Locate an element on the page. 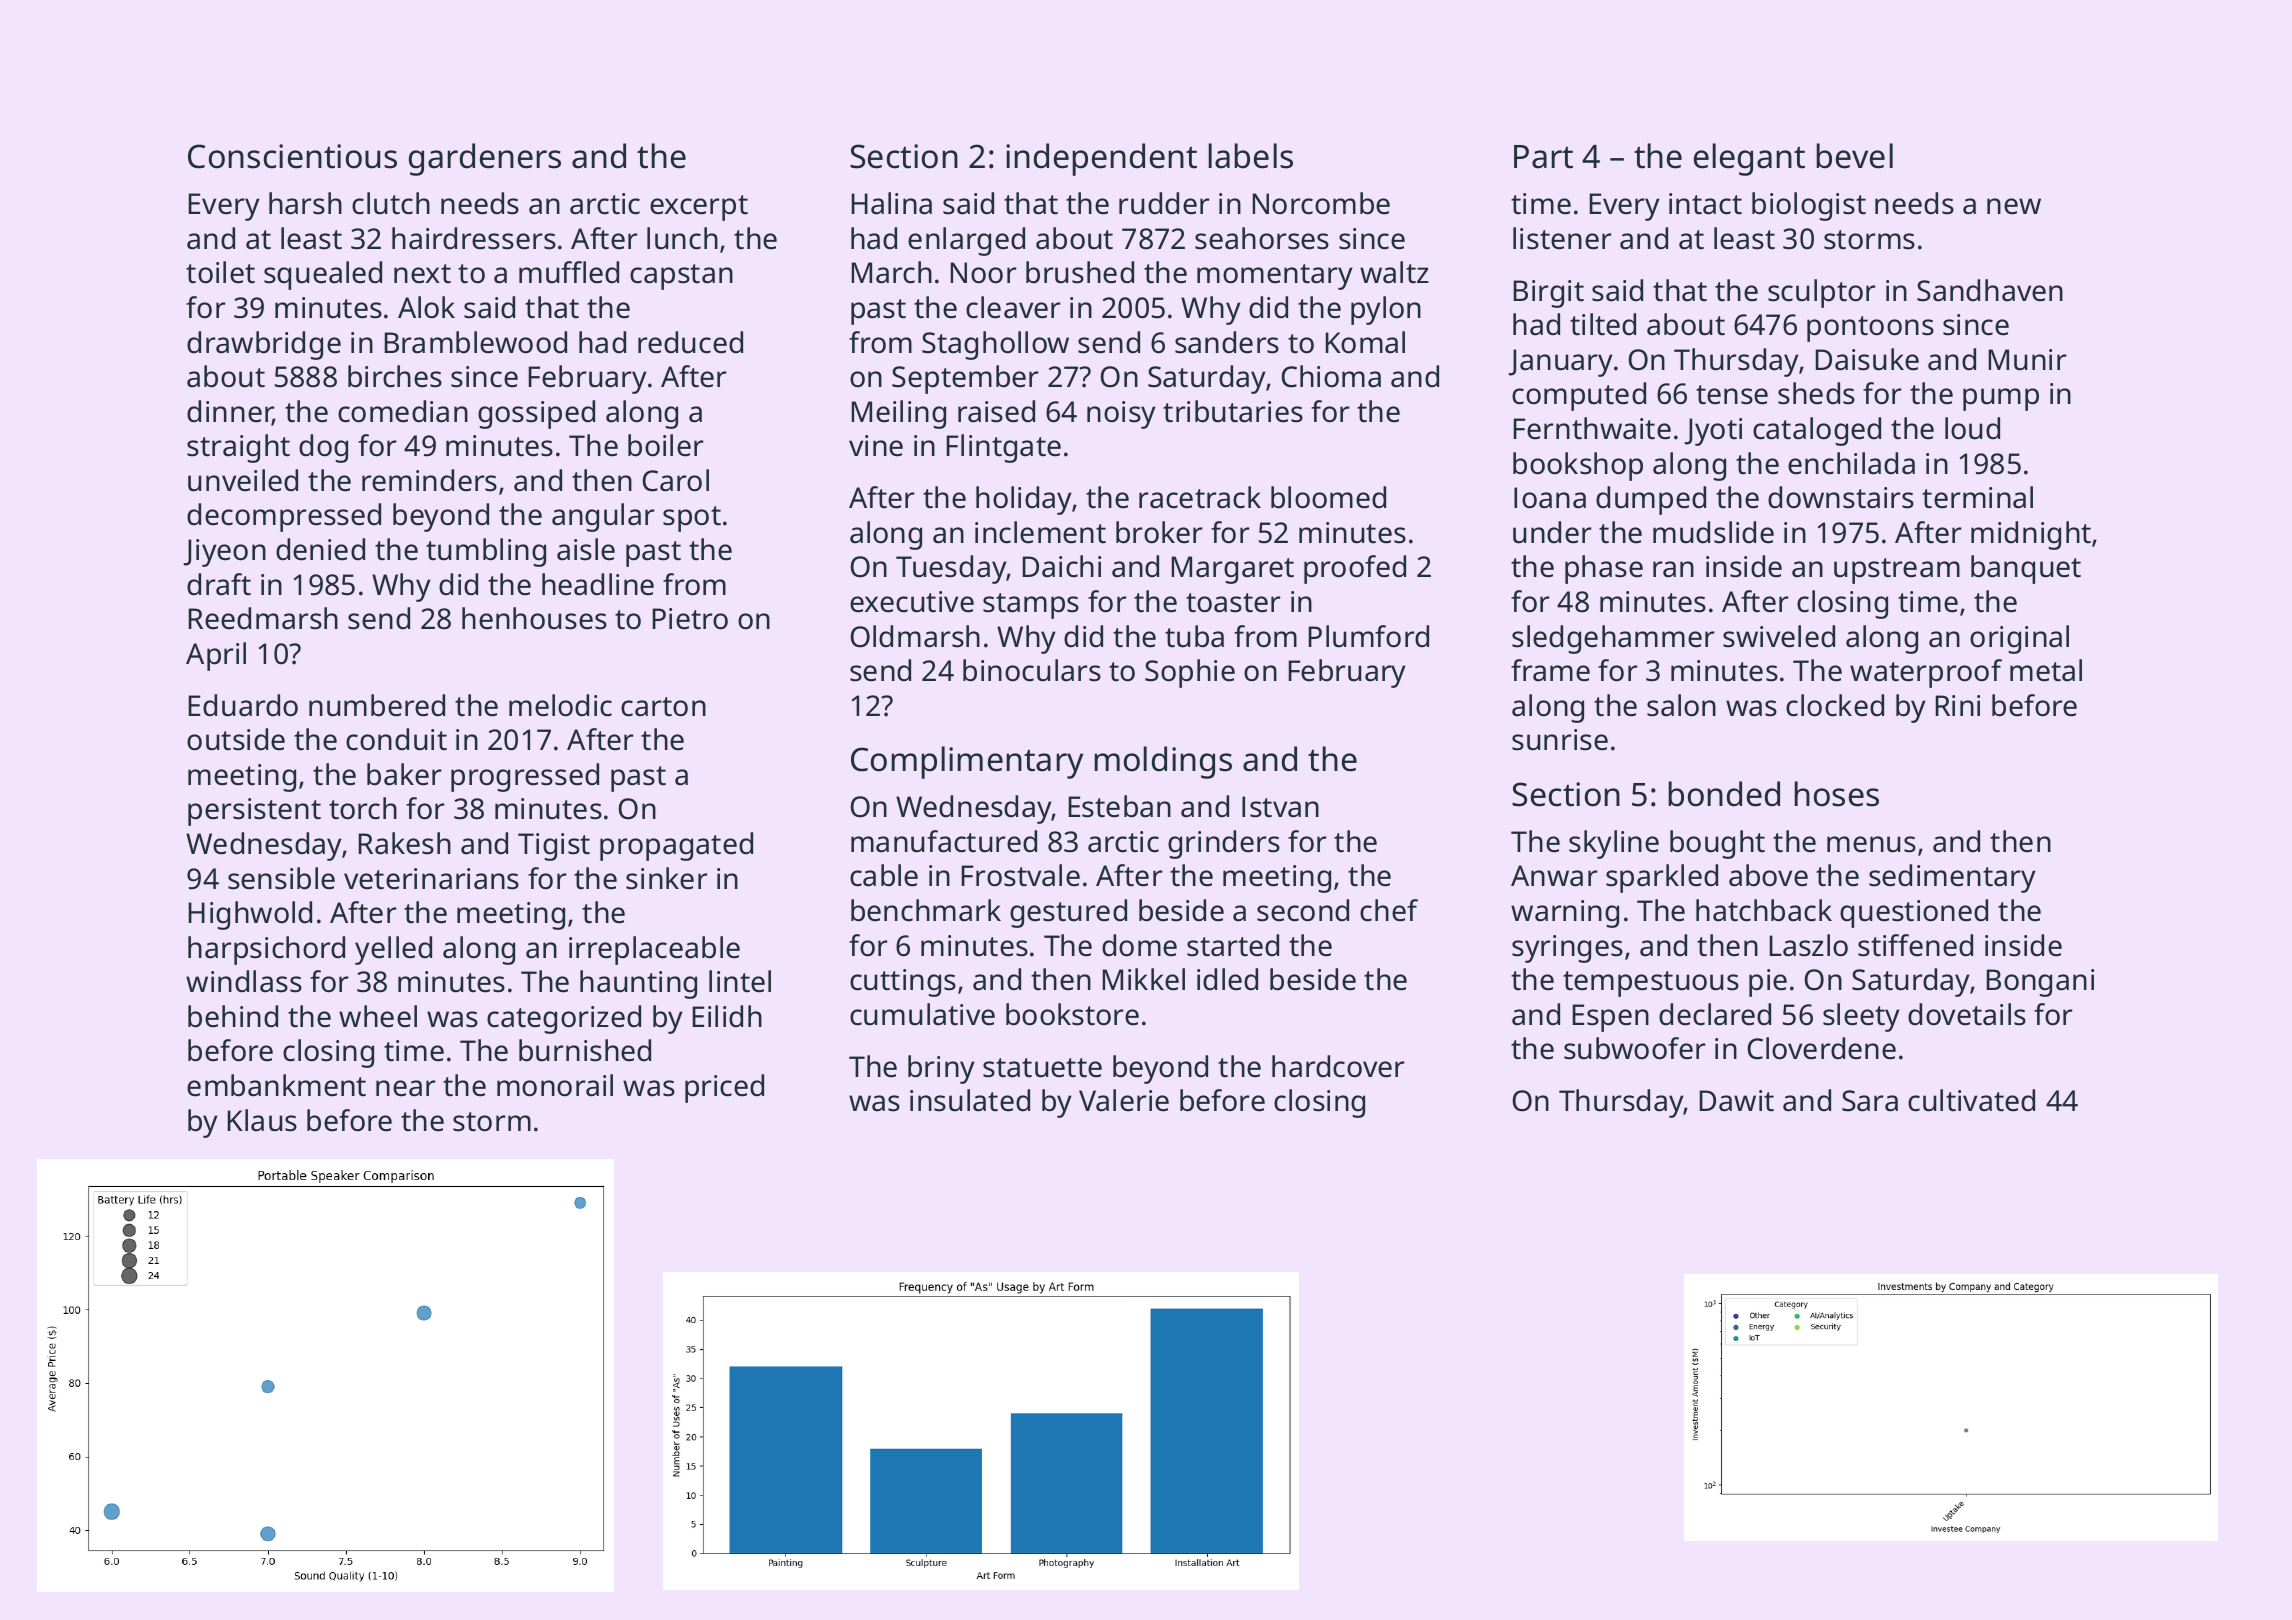 The image size is (2292, 1620). sensible is located at coordinates (281, 878).
